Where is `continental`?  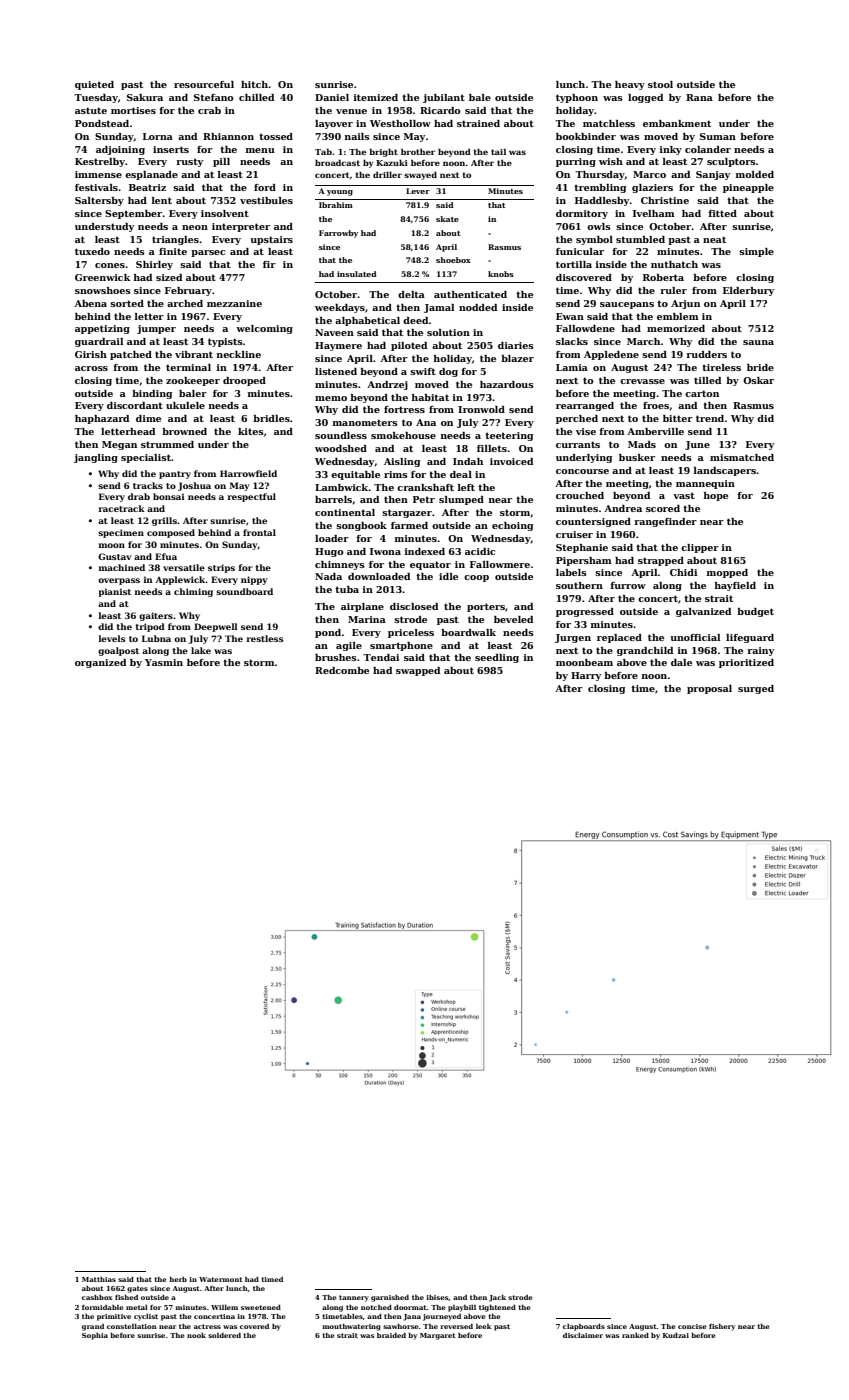
continental is located at coordinates (345, 512).
